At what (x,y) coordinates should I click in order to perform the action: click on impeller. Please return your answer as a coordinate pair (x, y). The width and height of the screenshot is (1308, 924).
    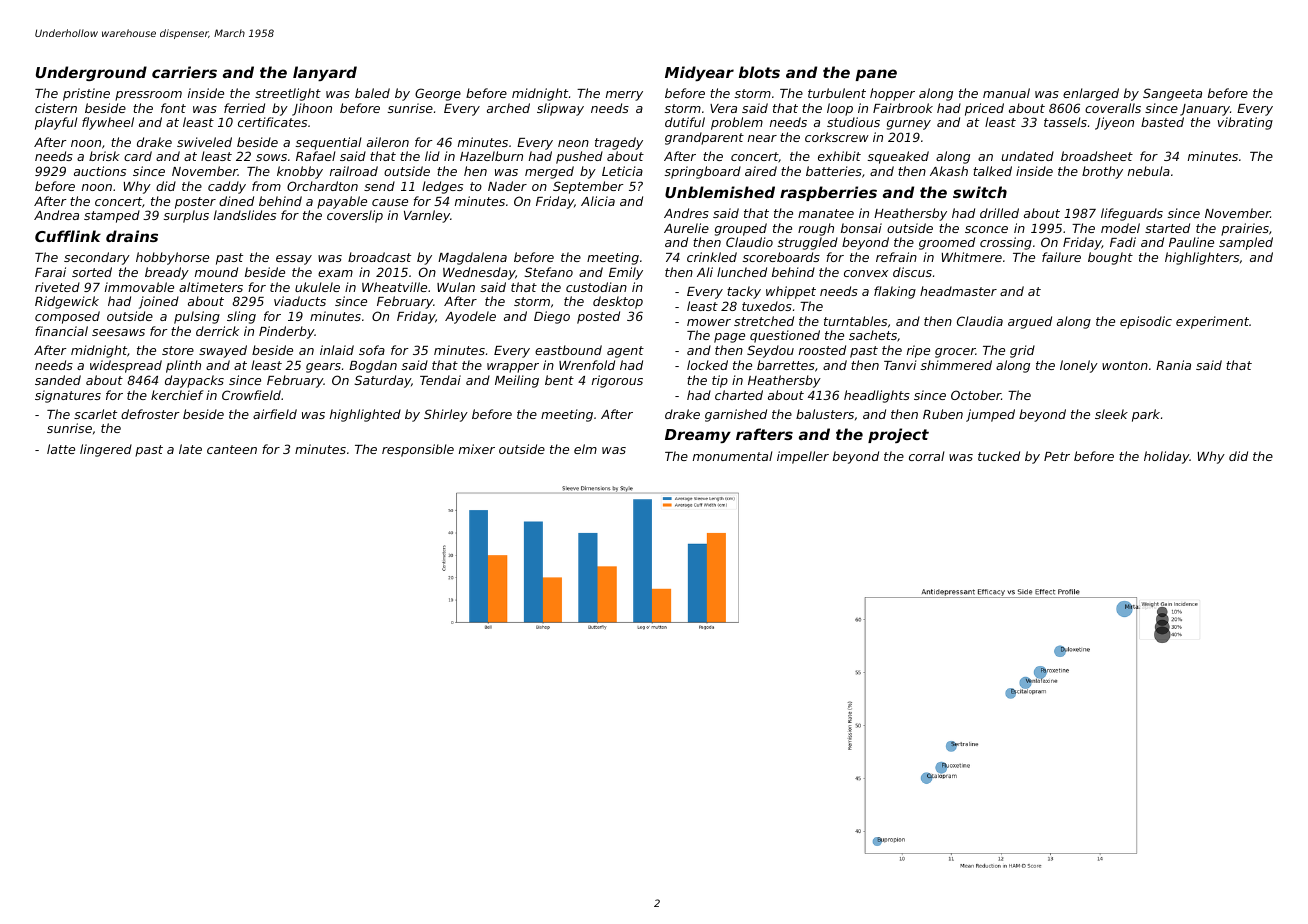
    Looking at the image, I should click on (803, 457).
